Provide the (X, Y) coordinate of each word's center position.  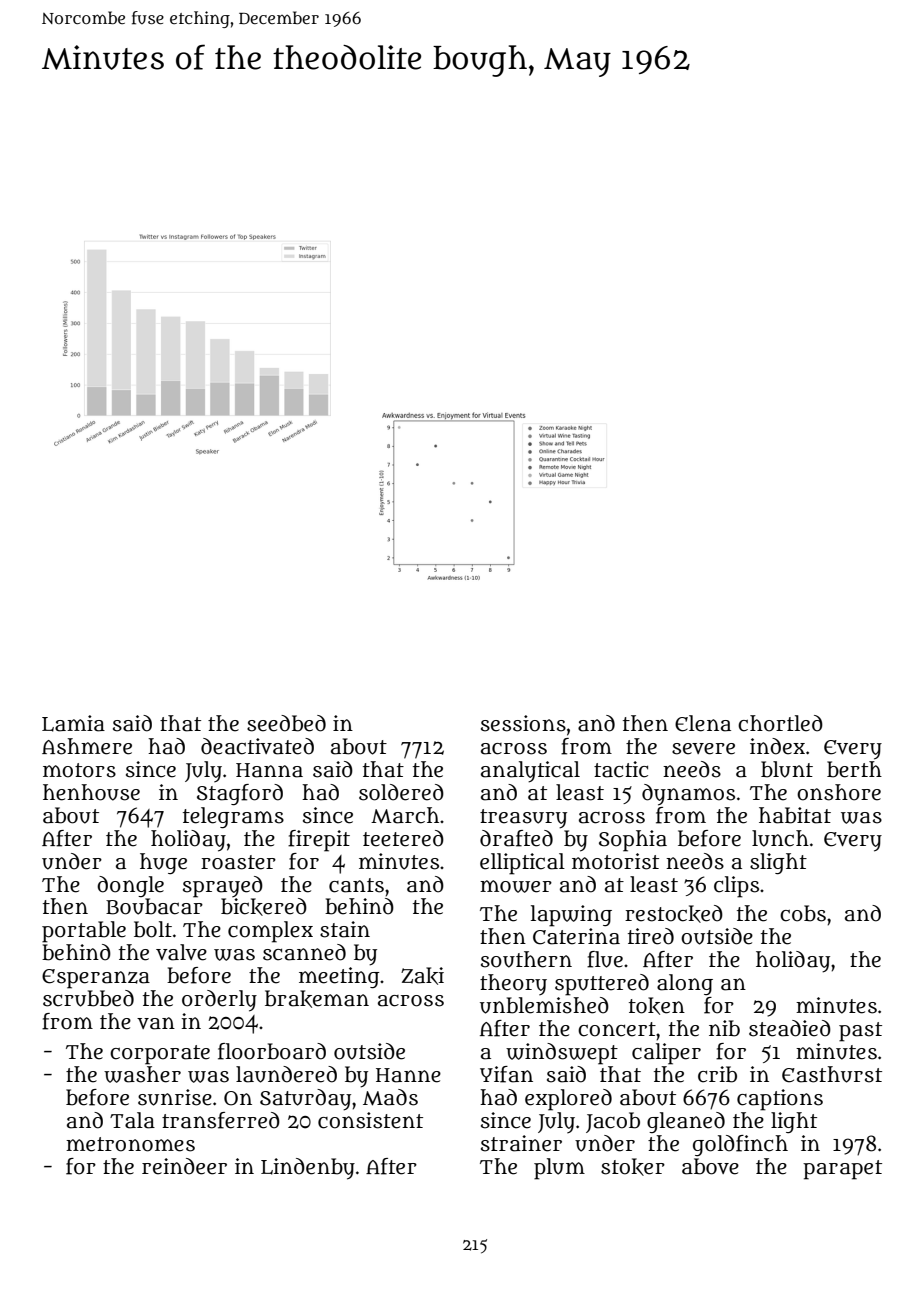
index (777, 746)
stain (345, 929)
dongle (130, 886)
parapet (842, 1170)
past (860, 1032)
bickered (264, 907)
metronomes (130, 1144)
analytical (530, 772)
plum (559, 1169)
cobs (803, 913)
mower (516, 886)
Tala (132, 1120)
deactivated (257, 746)
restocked (674, 914)
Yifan (506, 1074)
